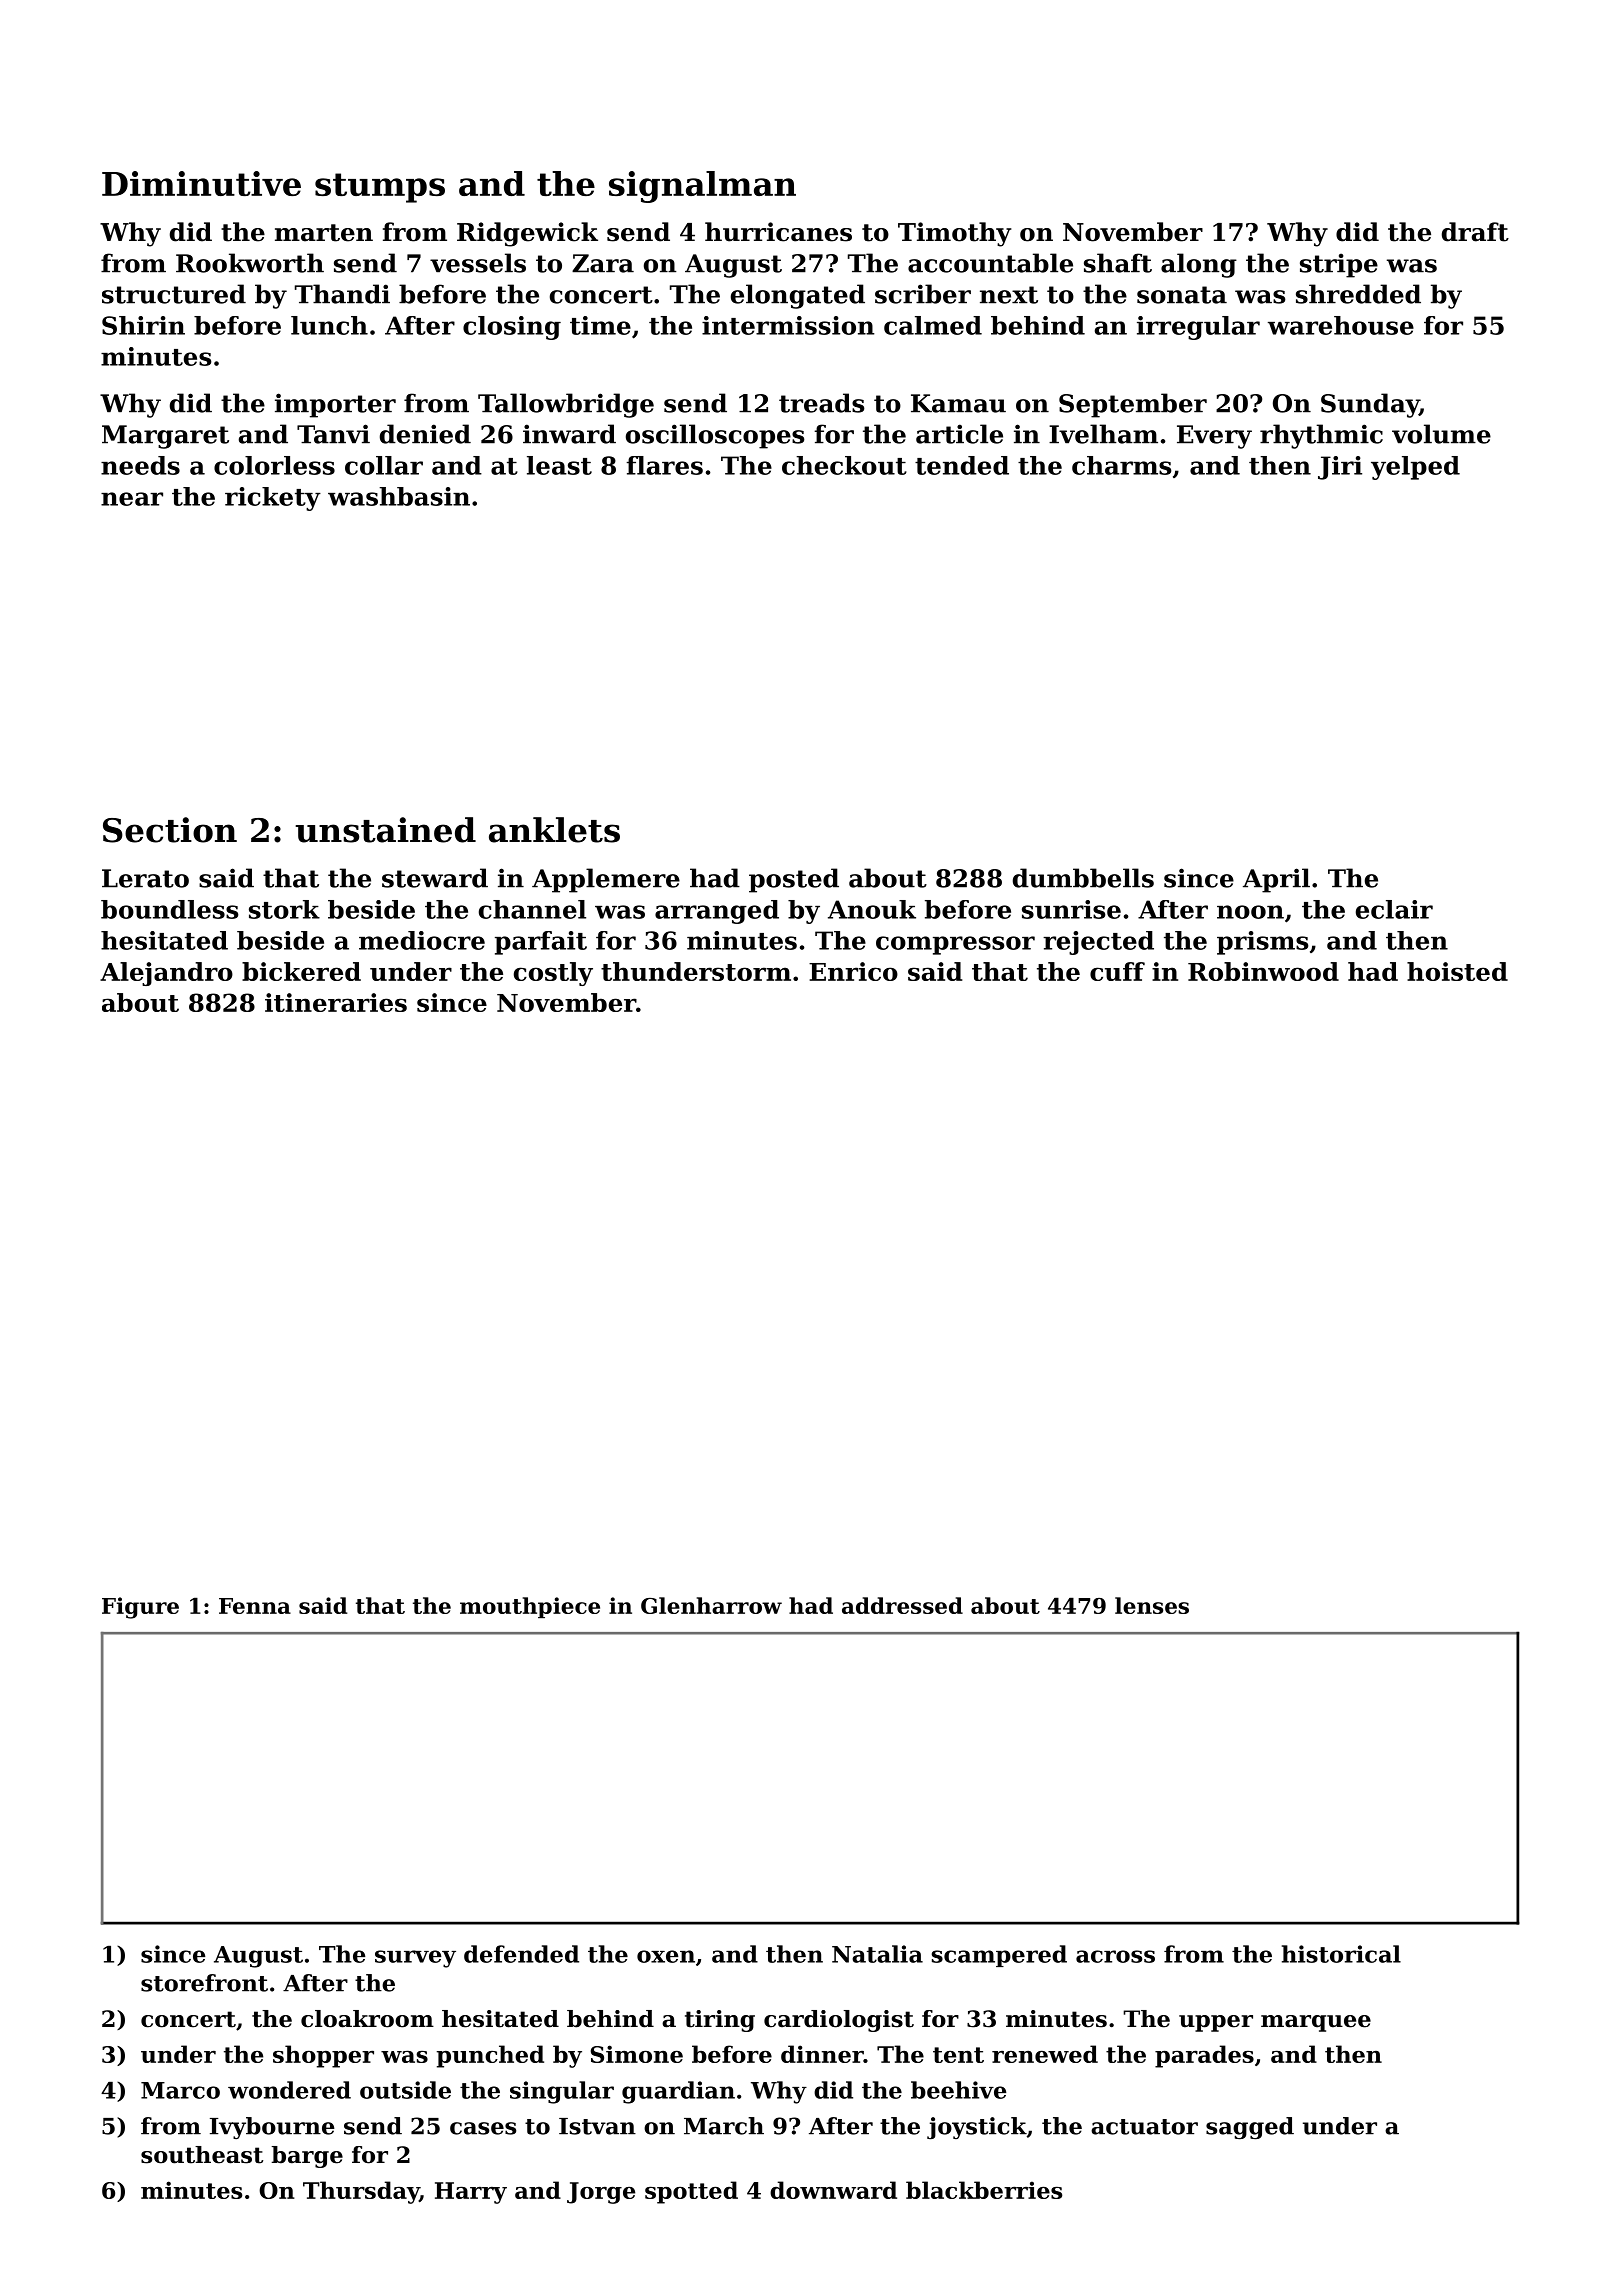 This screenshot has width=1620, height=2292. I want to click on cuff, so click(1117, 971).
